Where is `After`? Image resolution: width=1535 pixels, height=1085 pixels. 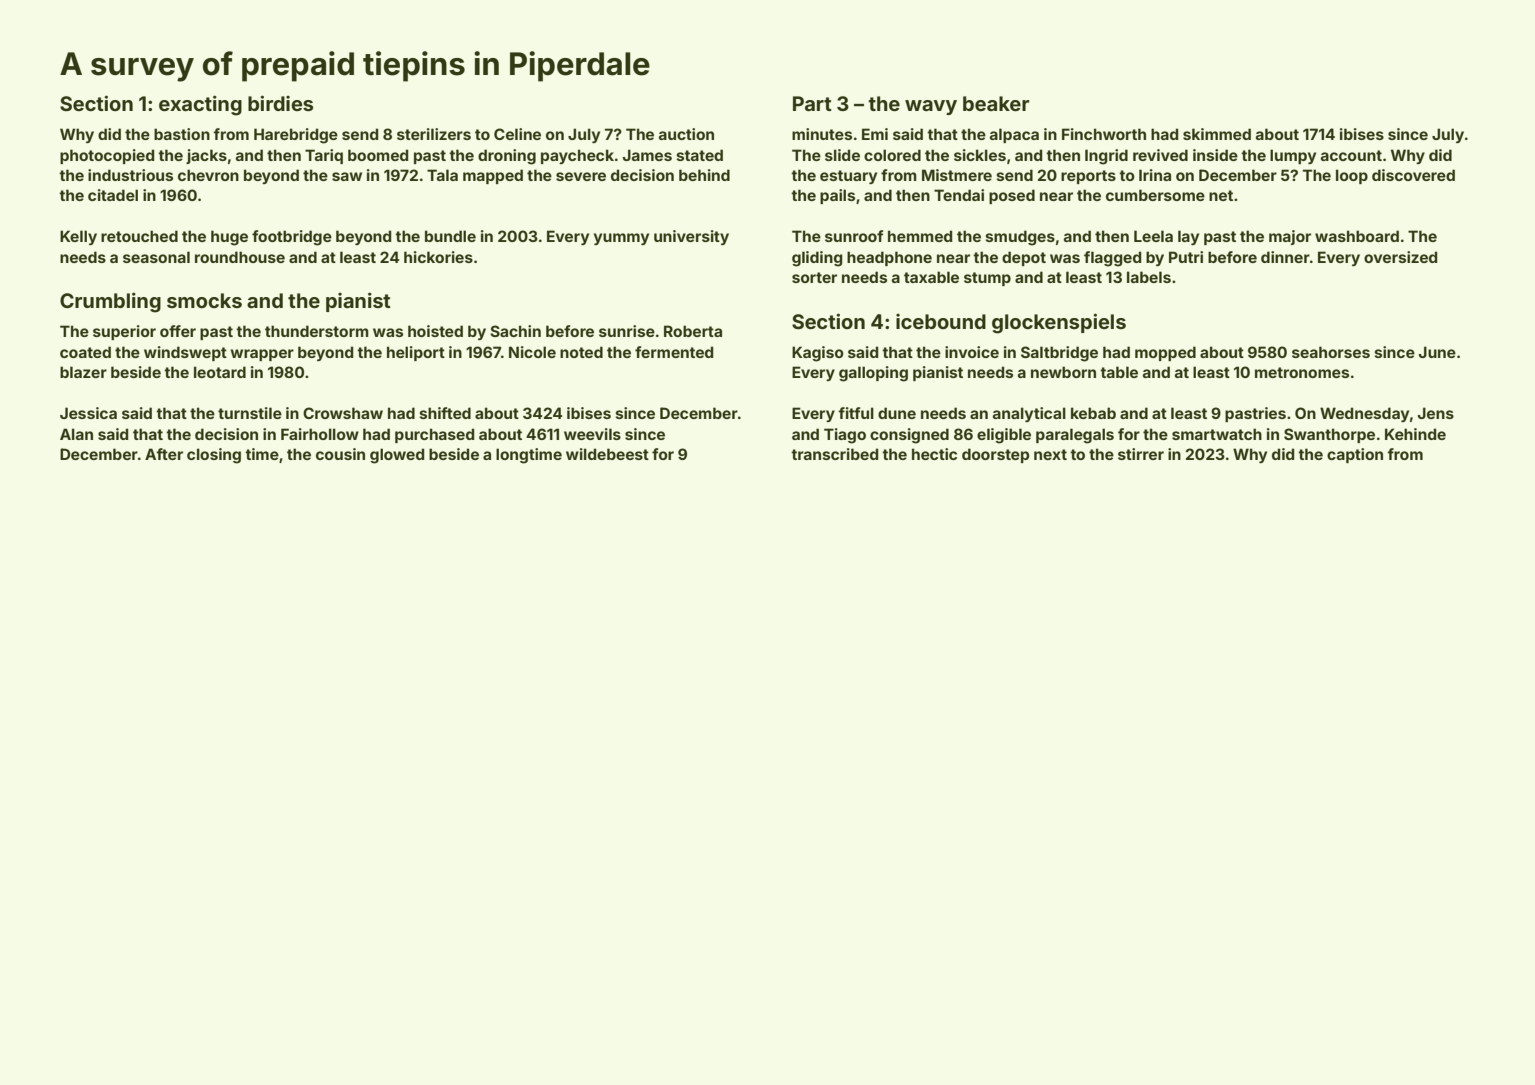
After is located at coordinates (164, 454).
